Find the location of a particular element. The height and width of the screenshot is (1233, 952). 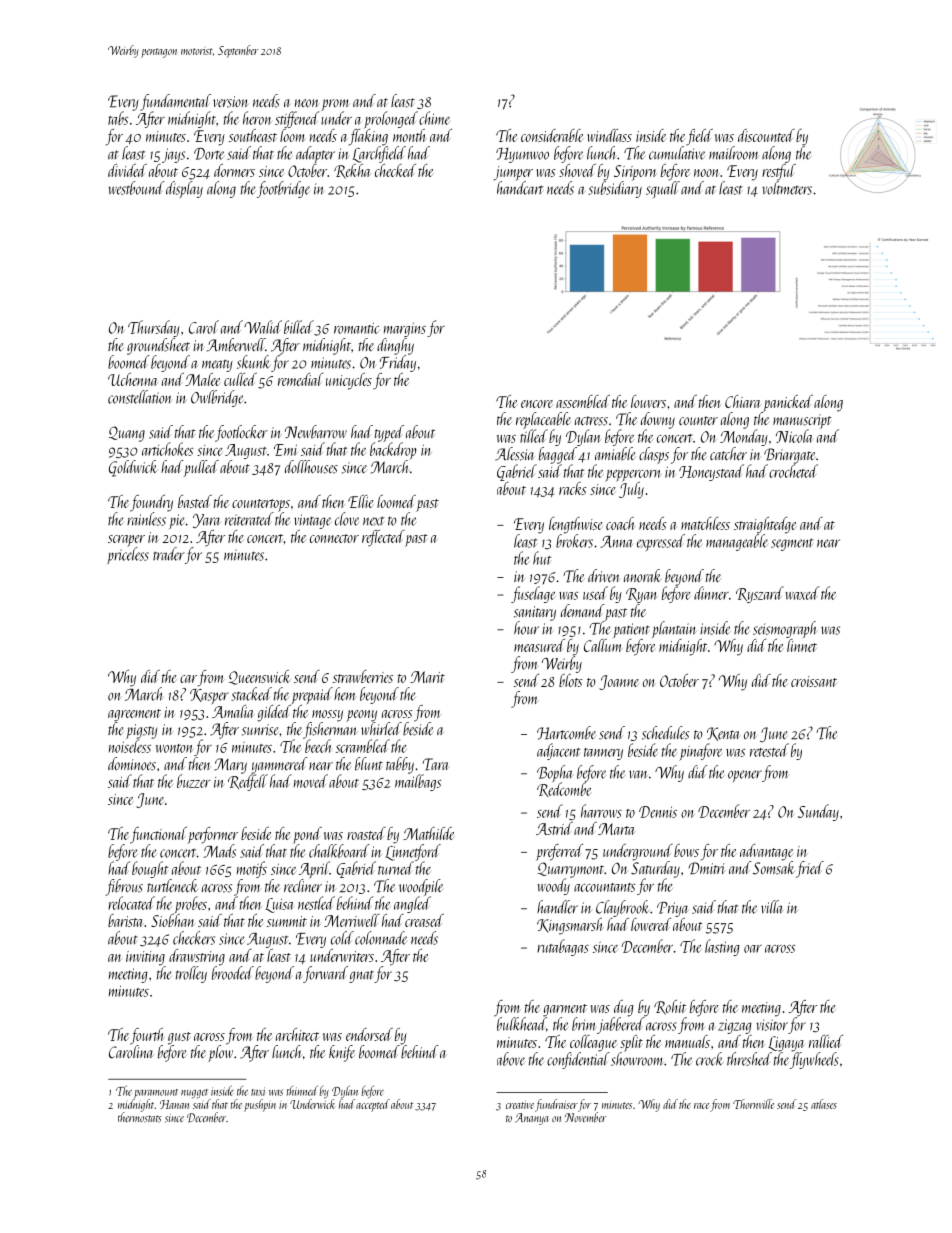

discounted is located at coordinates (766, 135).
